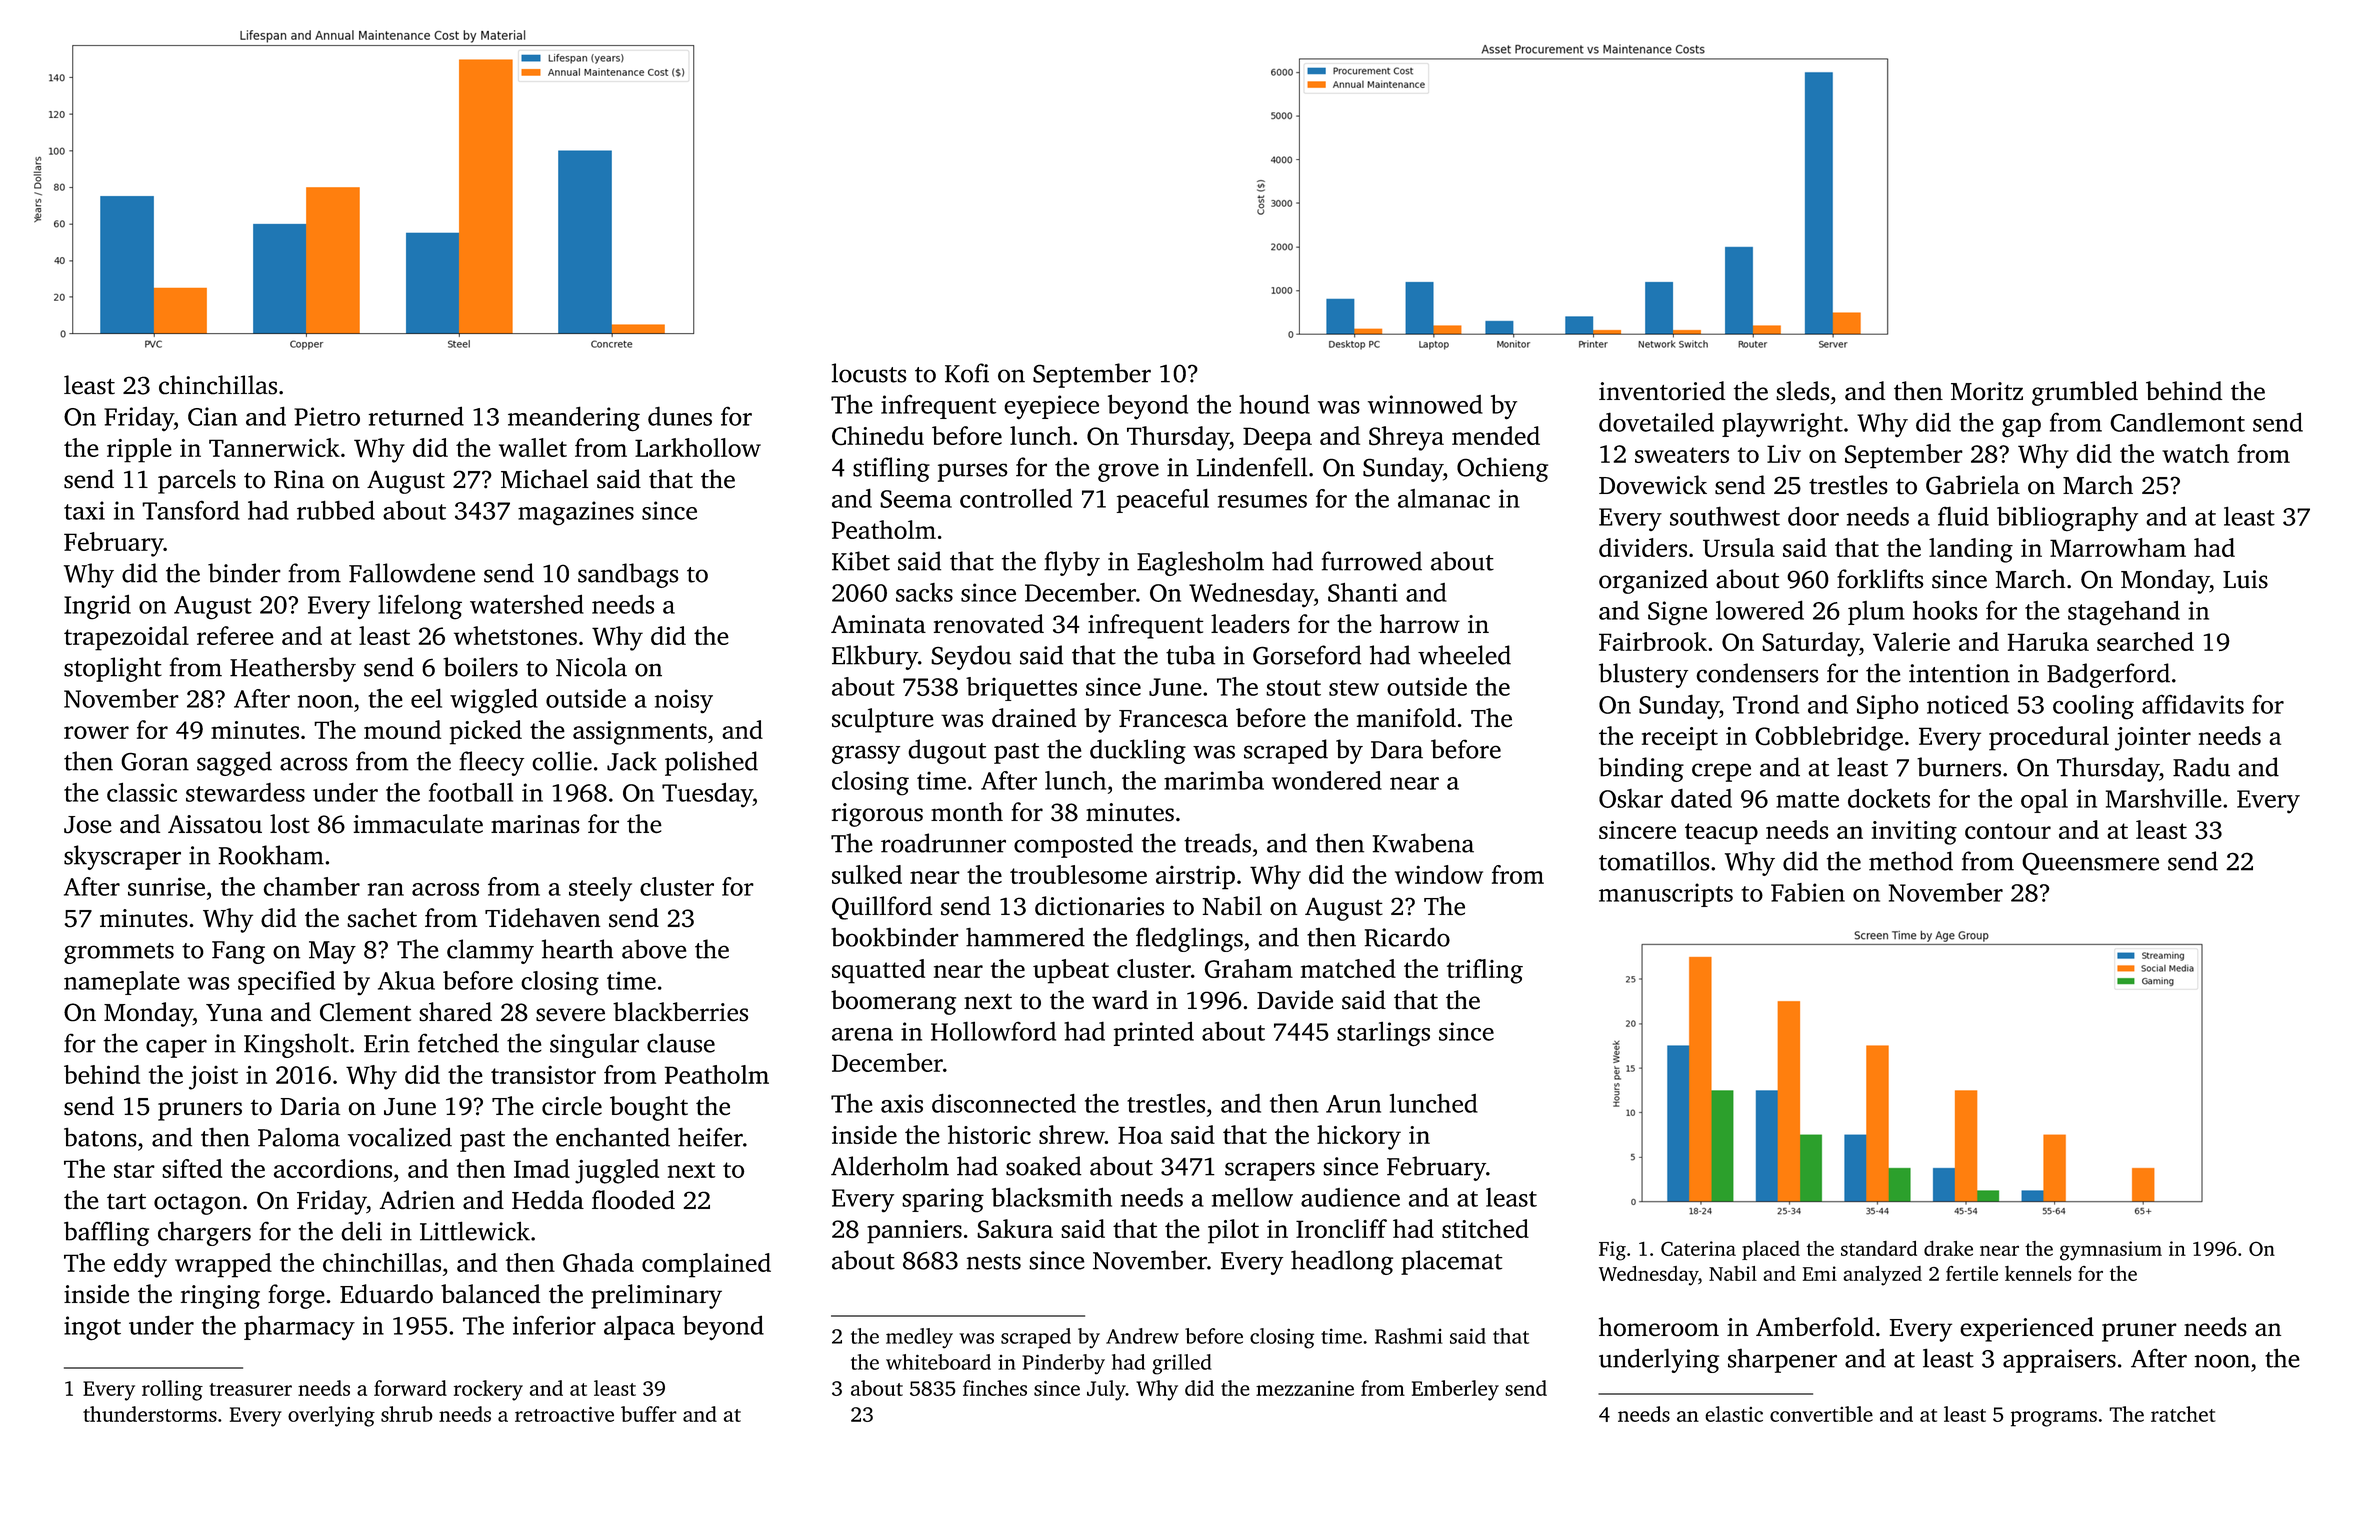 This image has height=1540, width=2380. I want to click on Moritz, so click(1987, 391).
